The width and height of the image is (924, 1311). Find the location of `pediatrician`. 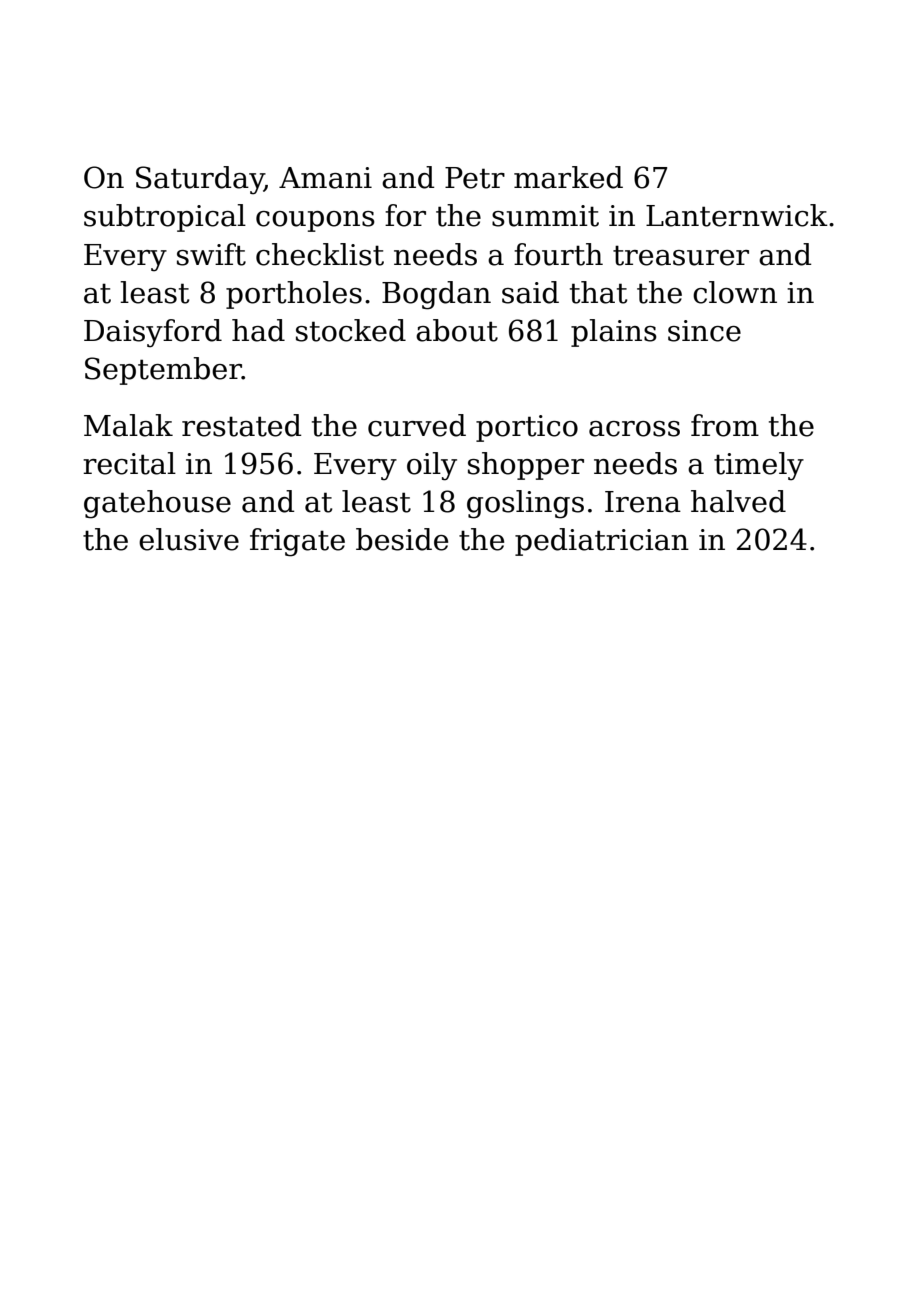

pediatrician is located at coordinates (602, 542).
